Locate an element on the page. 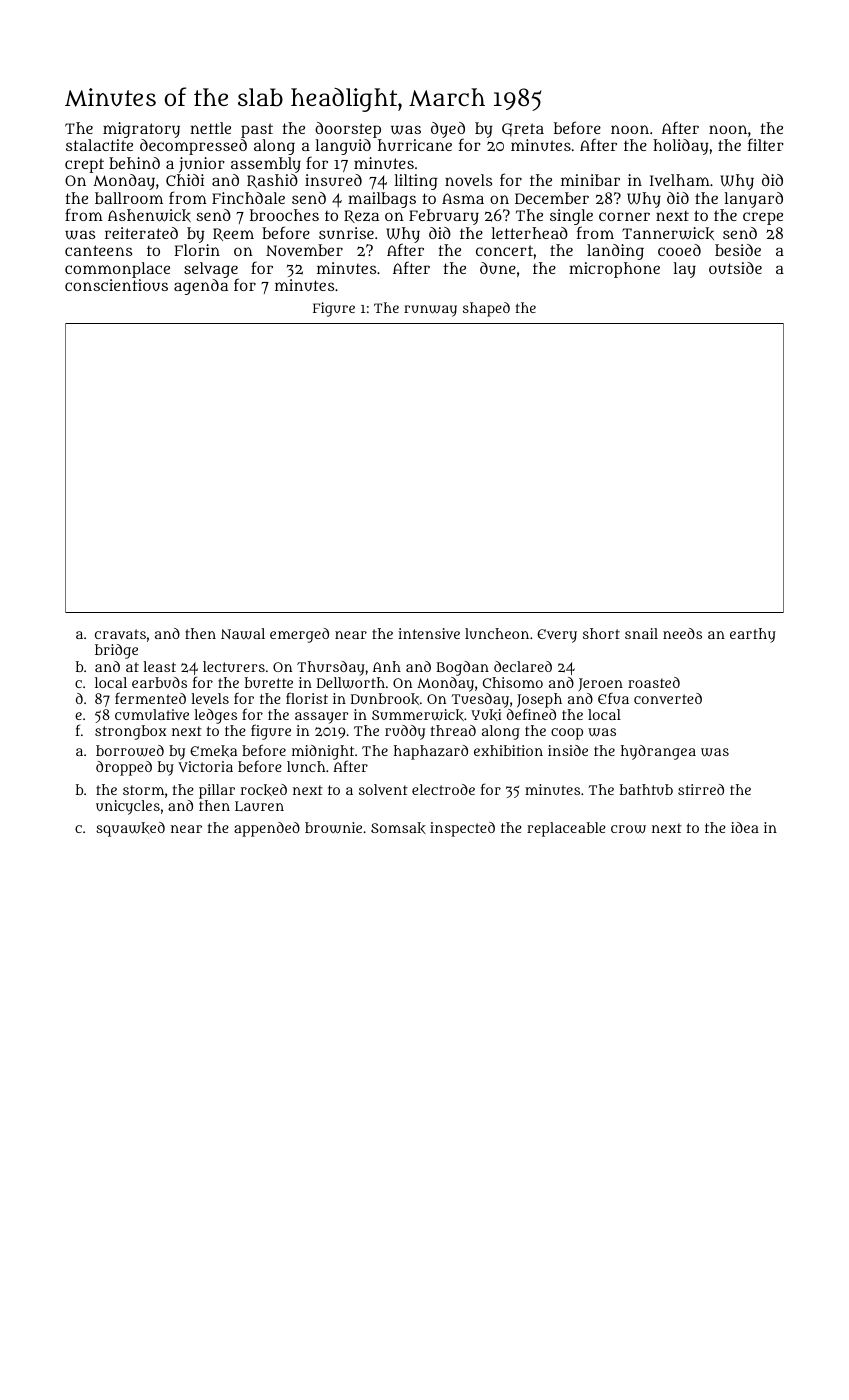 This page has height=1400, width=849. cooed is located at coordinates (679, 250).
